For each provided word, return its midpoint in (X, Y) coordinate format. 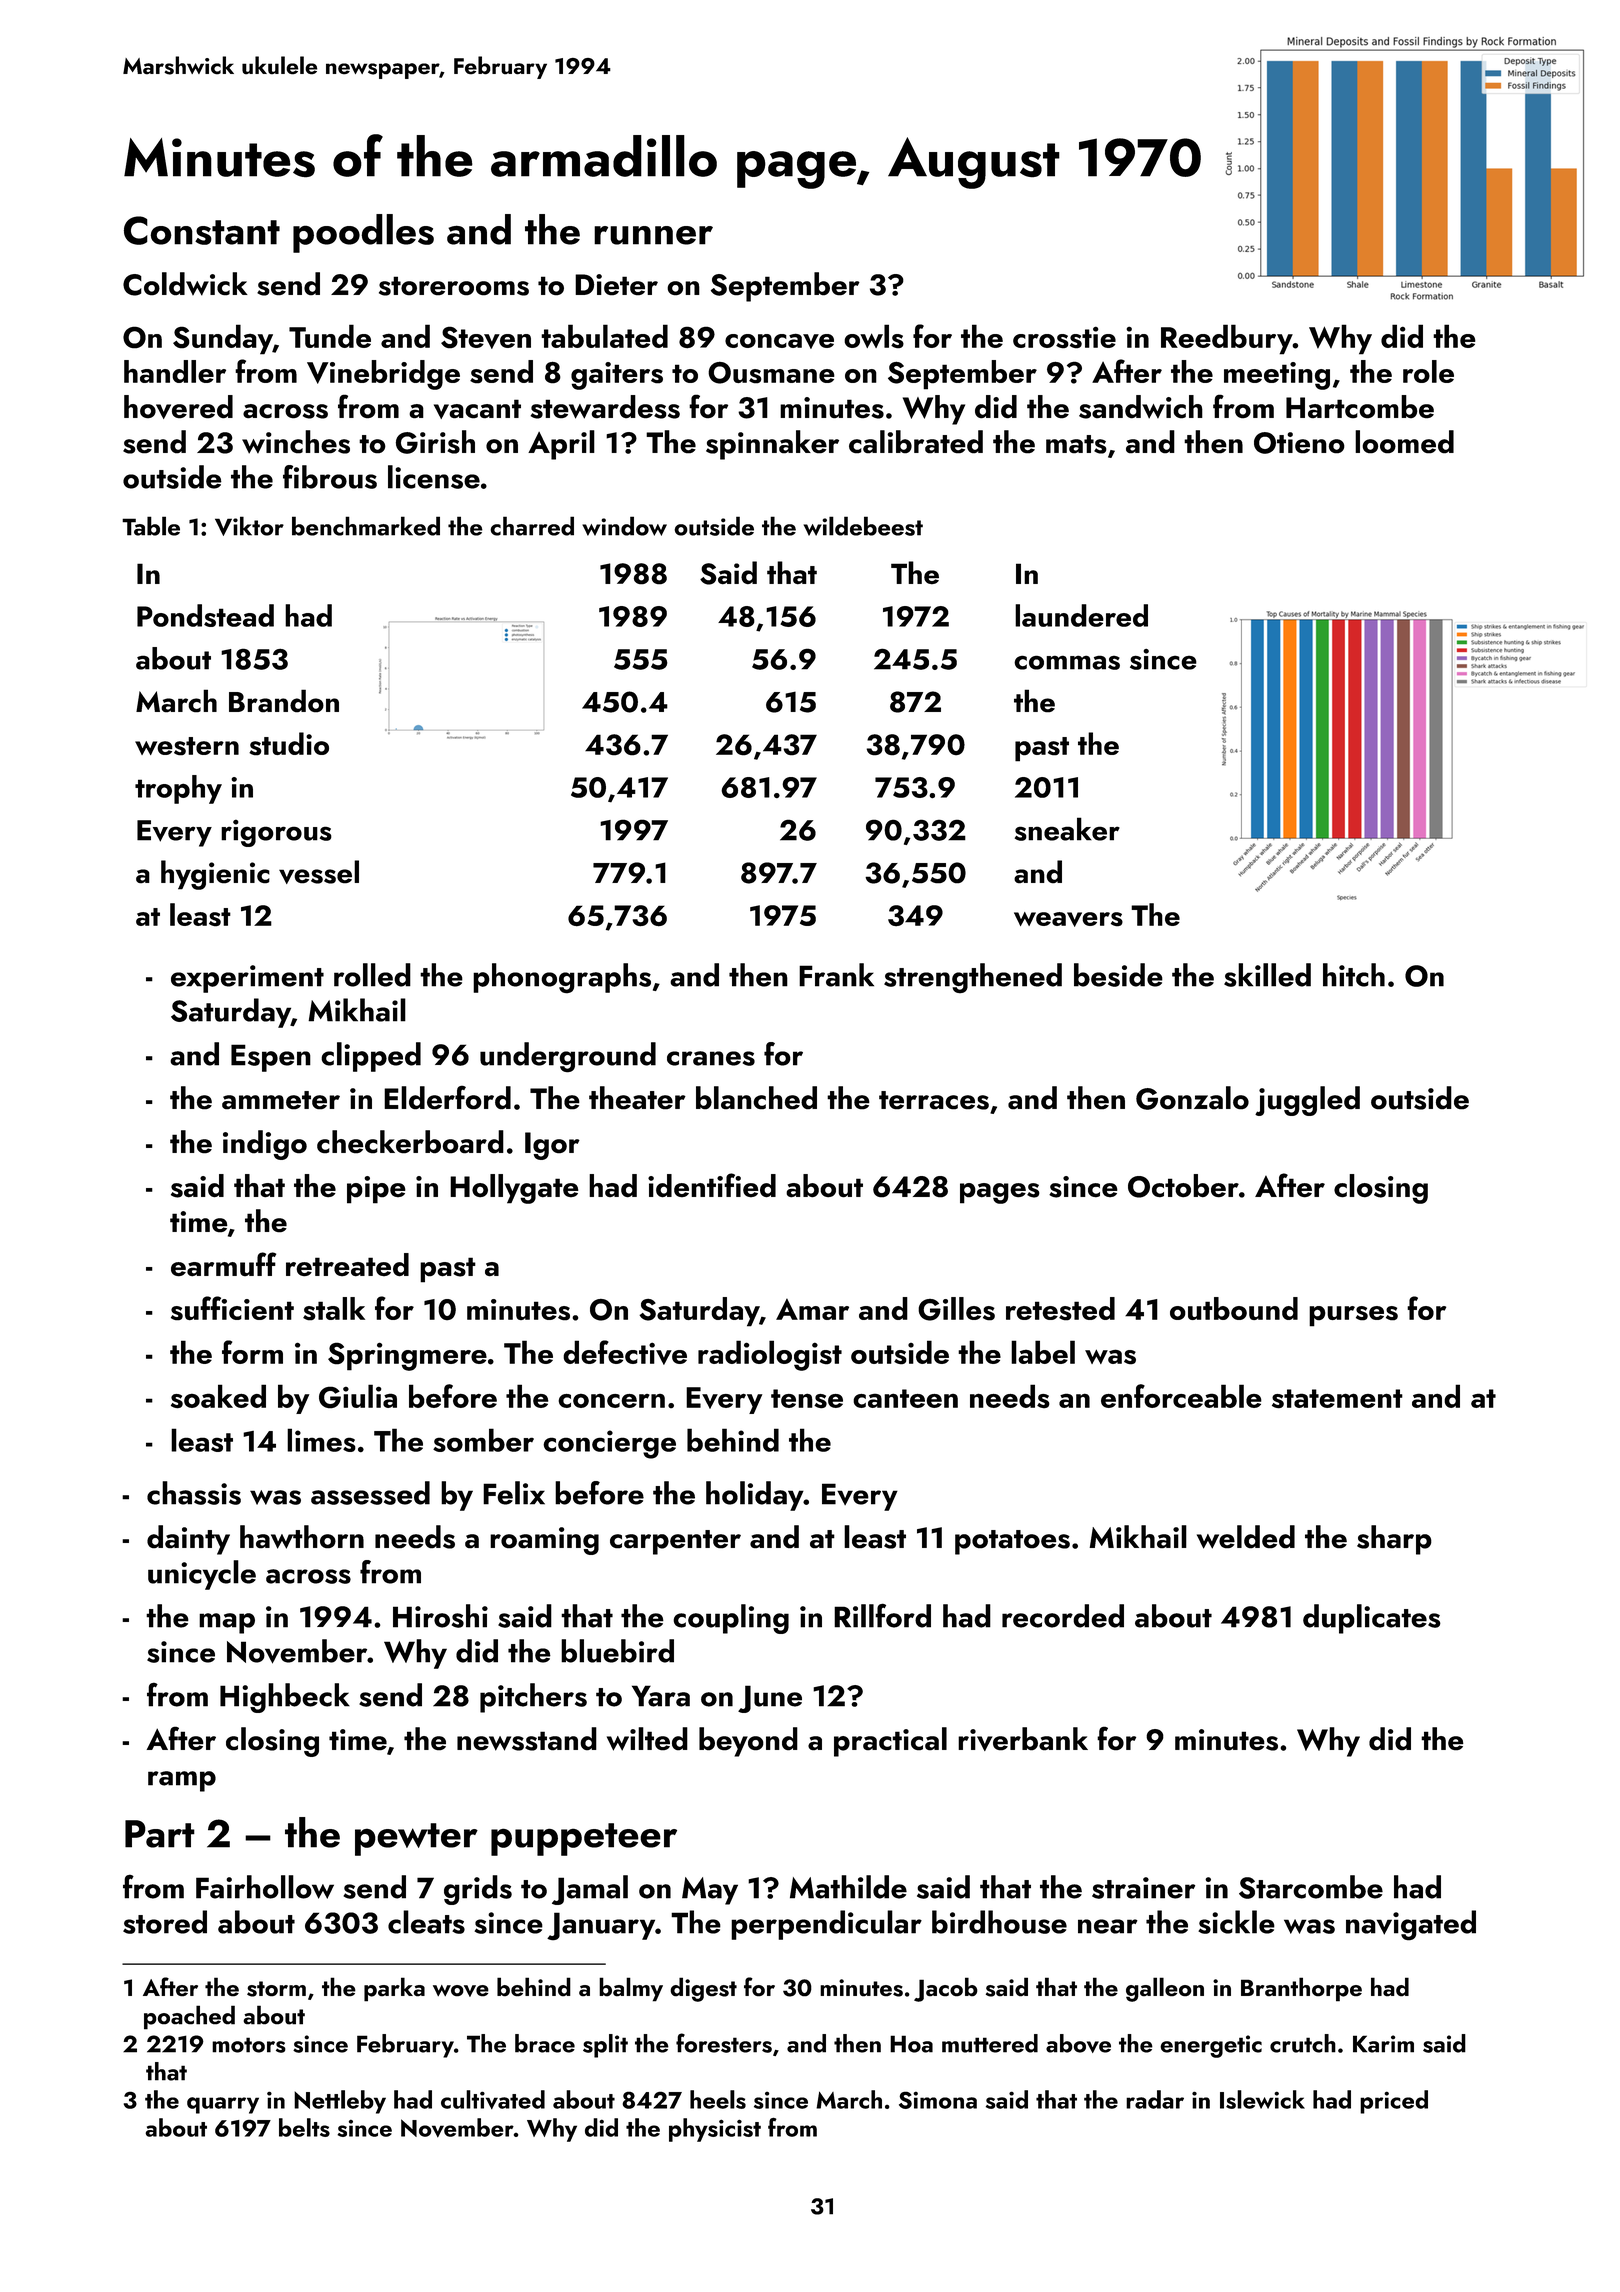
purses (1353, 1316)
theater (637, 1098)
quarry (223, 2105)
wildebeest (863, 526)
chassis (194, 1493)
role (1428, 371)
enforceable (1181, 1396)
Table (151, 526)
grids (478, 1890)
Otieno (1299, 443)
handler (175, 371)
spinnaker (772, 445)
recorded (1063, 1616)
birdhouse (999, 1922)
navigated (1411, 1925)
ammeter (281, 1100)
